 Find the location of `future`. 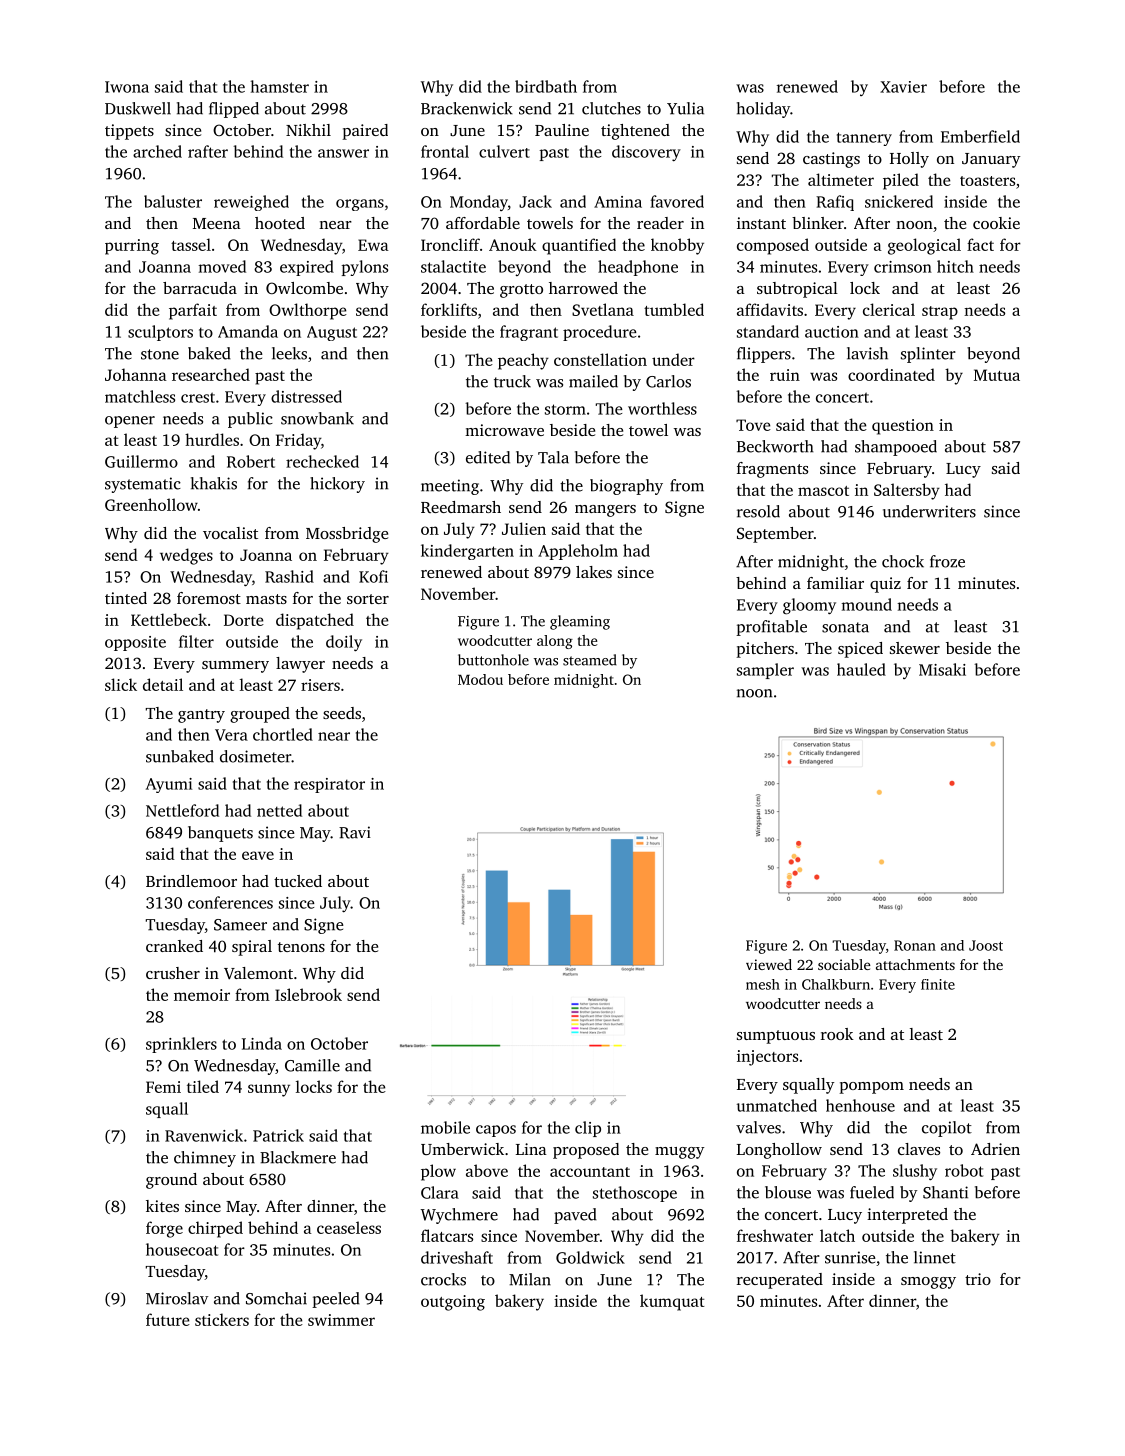

future is located at coordinates (168, 1319).
